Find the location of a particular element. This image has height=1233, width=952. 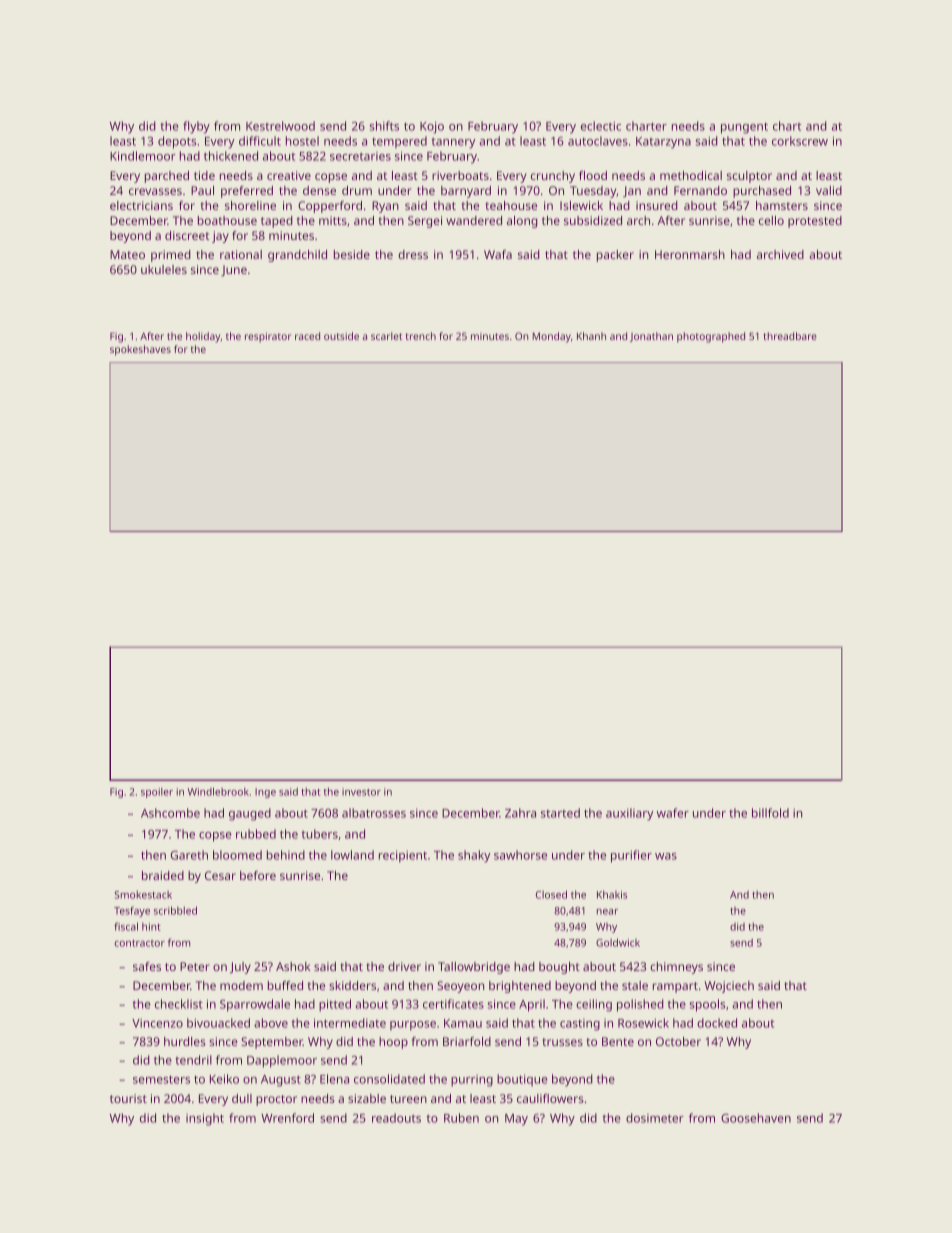

Ruben is located at coordinates (461, 1118).
